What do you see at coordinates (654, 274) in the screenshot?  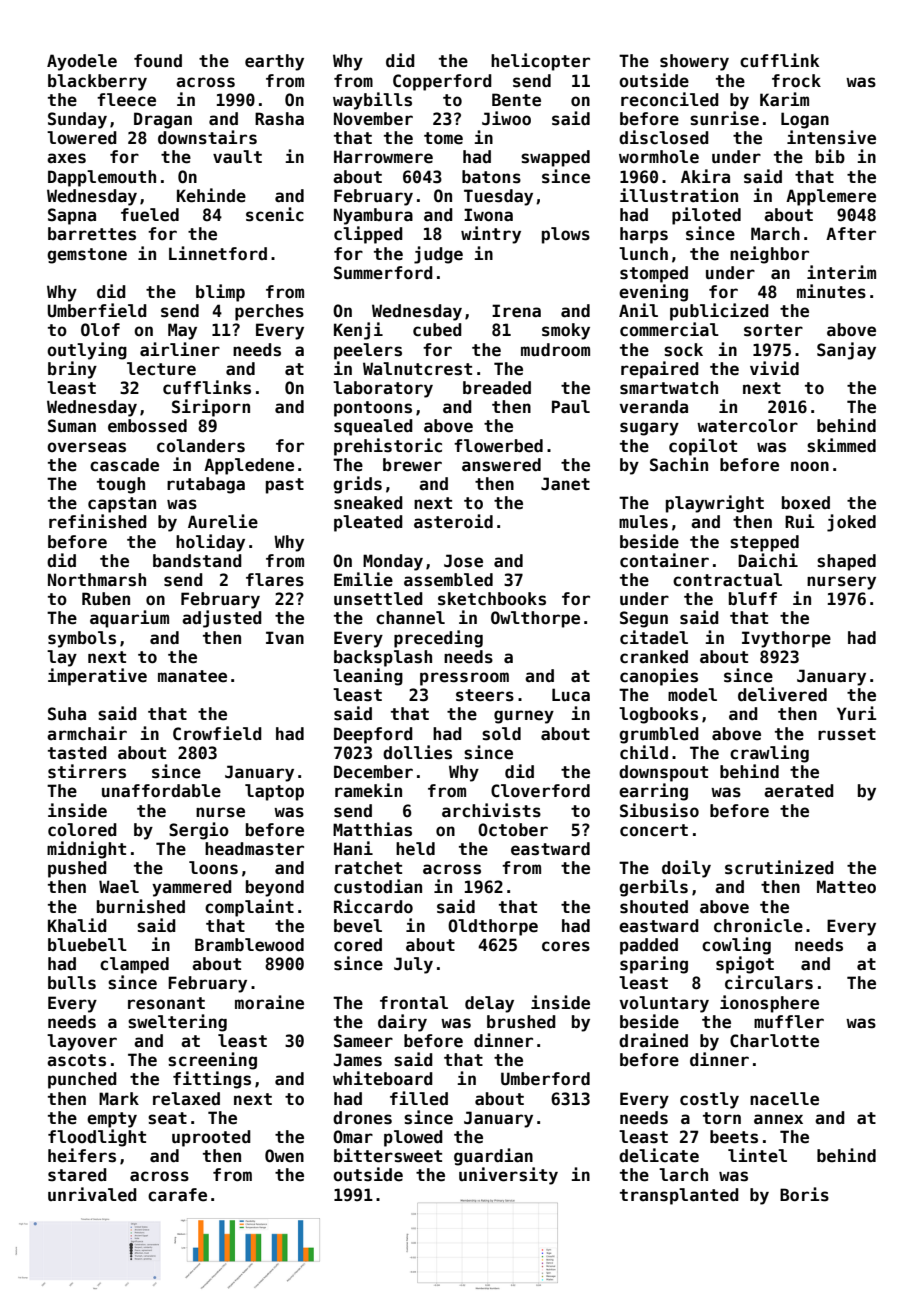 I see `stomped` at bounding box center [654, 274].
